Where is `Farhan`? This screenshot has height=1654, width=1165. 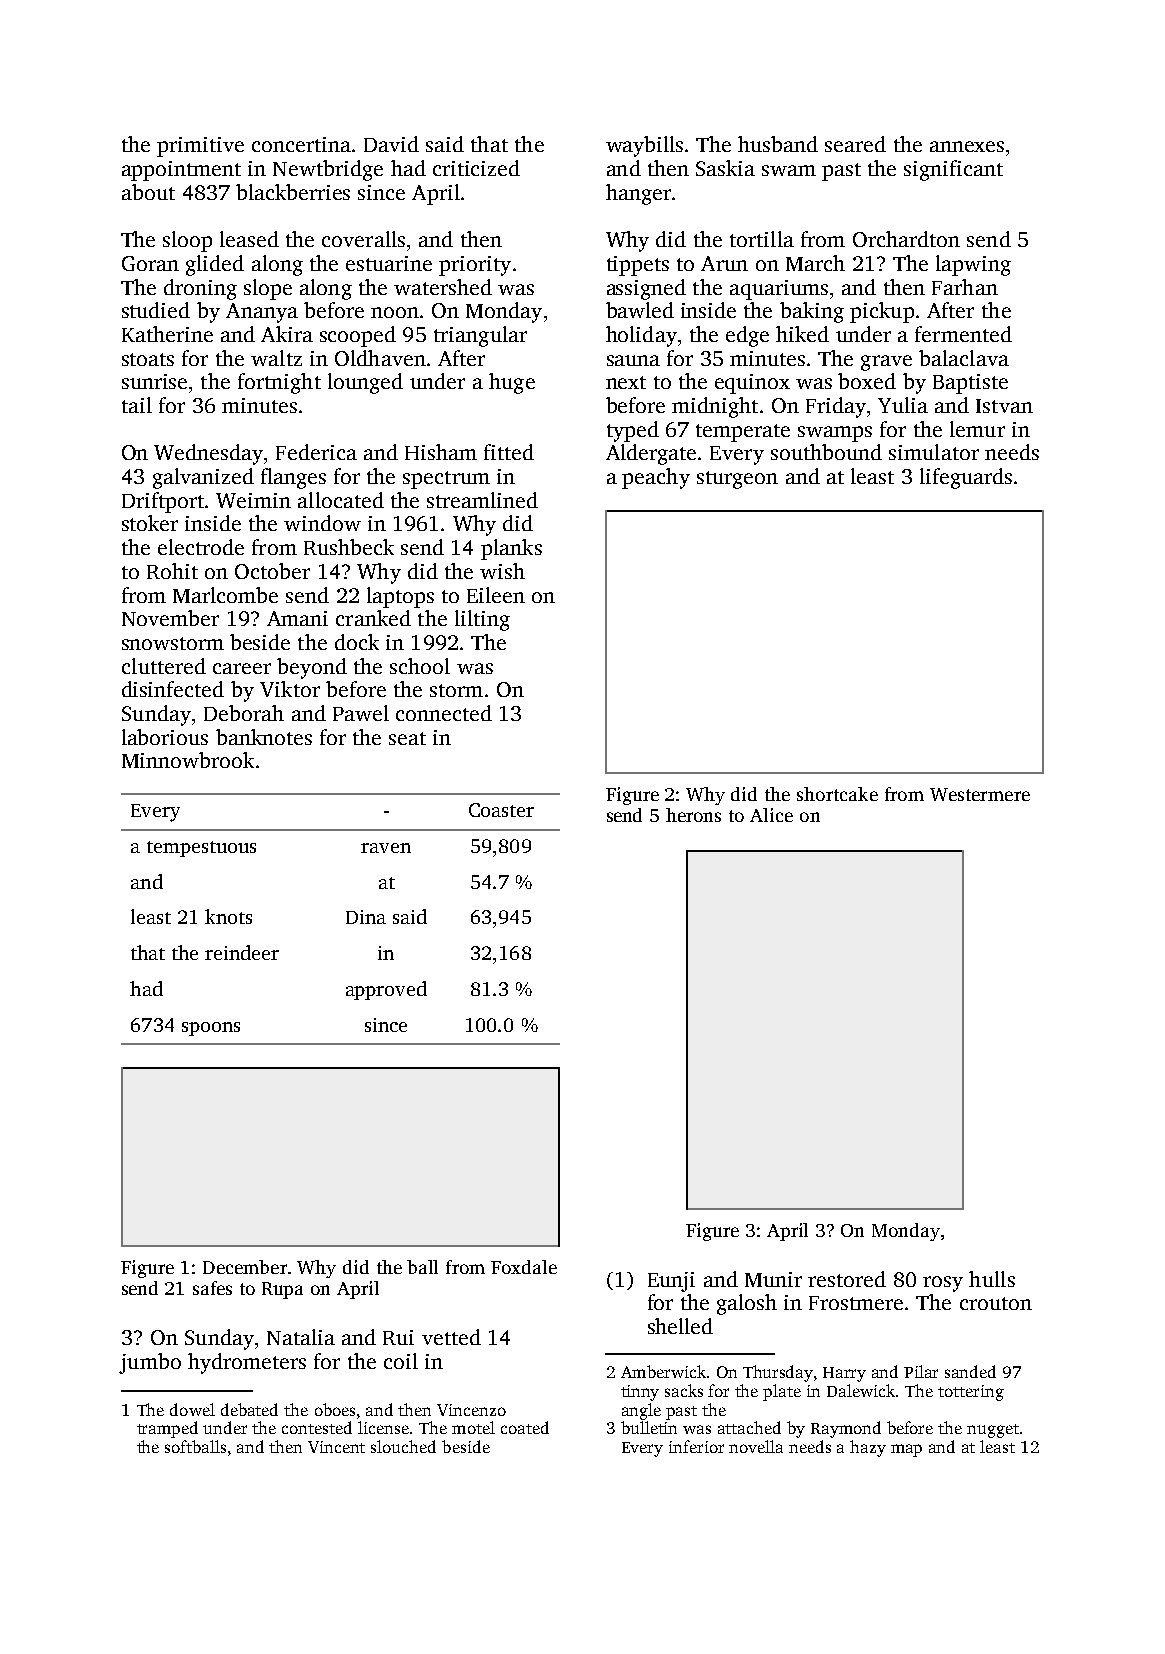
Farhan is located at coordinates (965, 287).
